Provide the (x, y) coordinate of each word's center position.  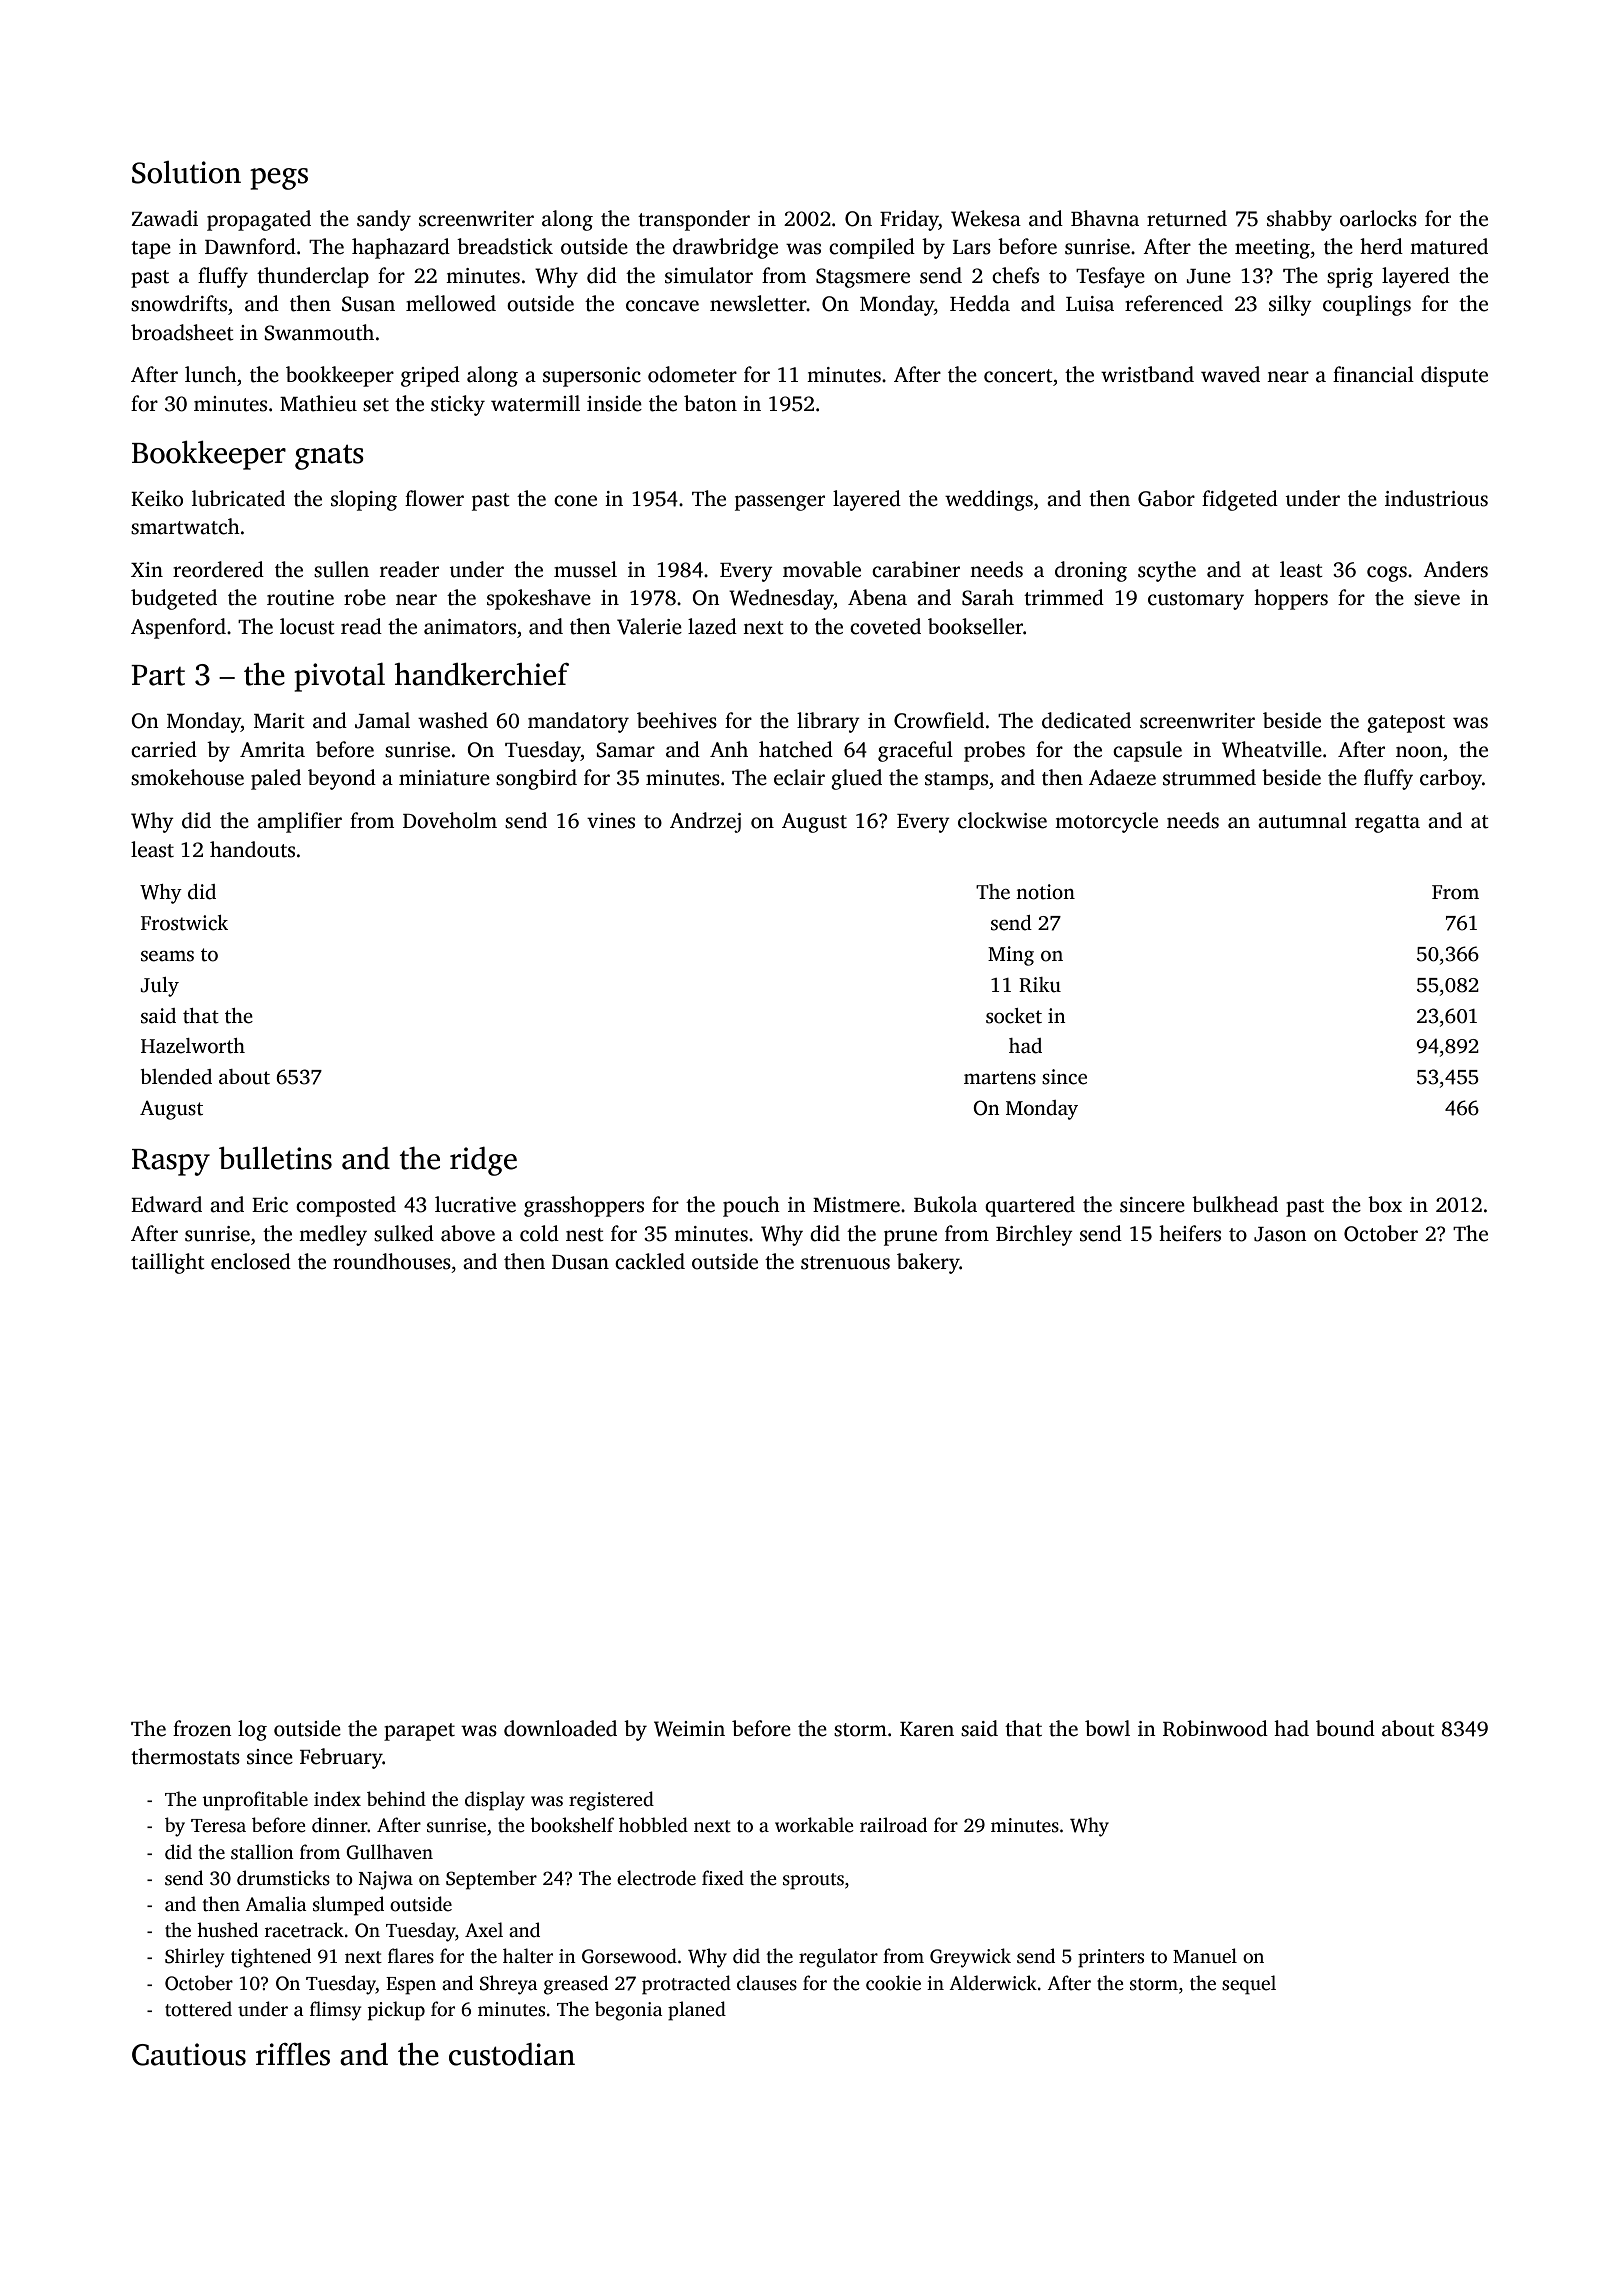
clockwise (1002, 820)
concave (662, 306)
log (252, 1730)
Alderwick (993, 1983)
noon (1419, 752)
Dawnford (250, 246)
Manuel (1205, 1956)
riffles (293, 2054)
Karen (927, 1729)
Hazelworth (193, 1046)
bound (1345, 1728)
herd (1381, 246)
